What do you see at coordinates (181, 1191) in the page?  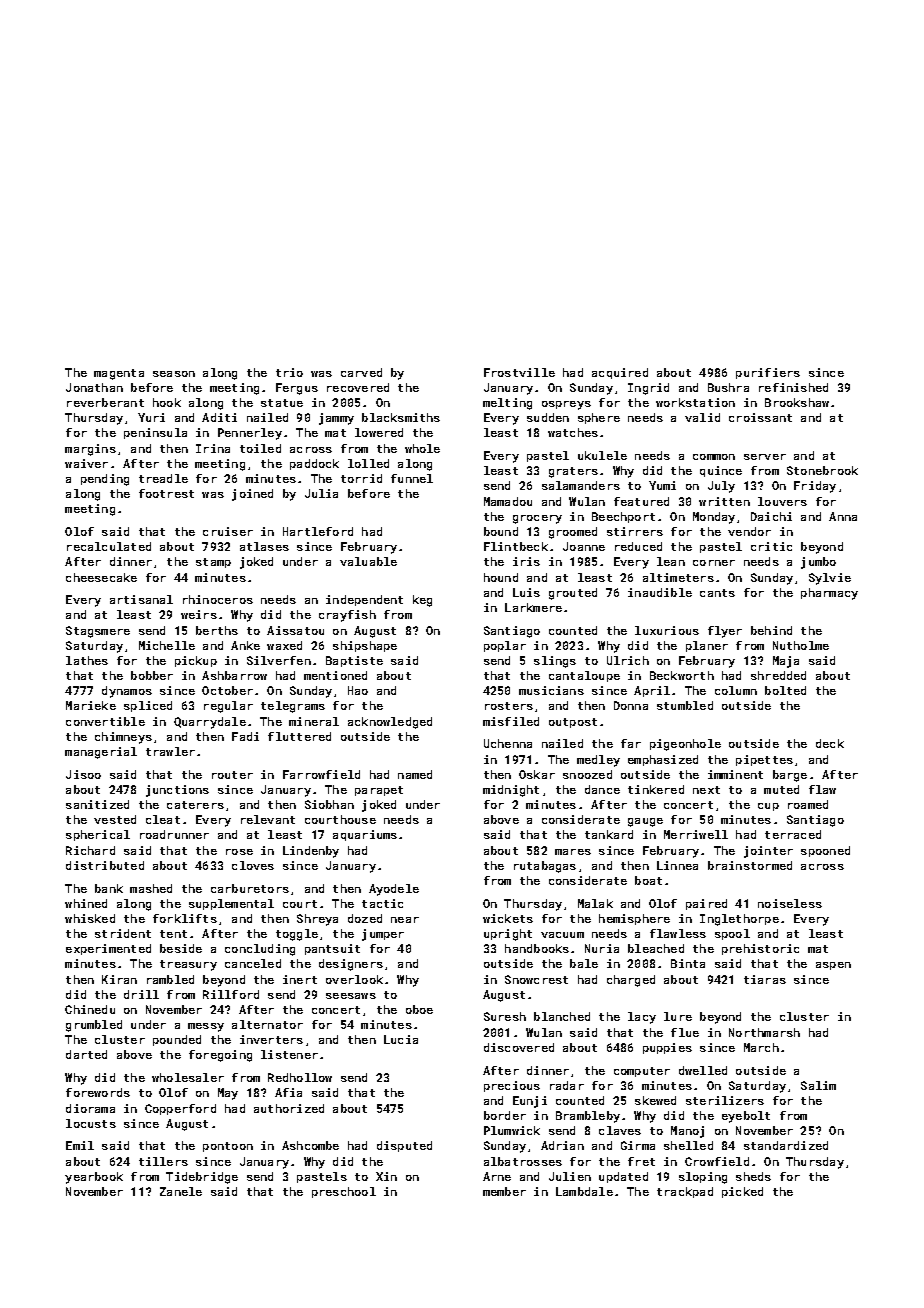 I see `Zanele` at bounding box center [181, 1191].
